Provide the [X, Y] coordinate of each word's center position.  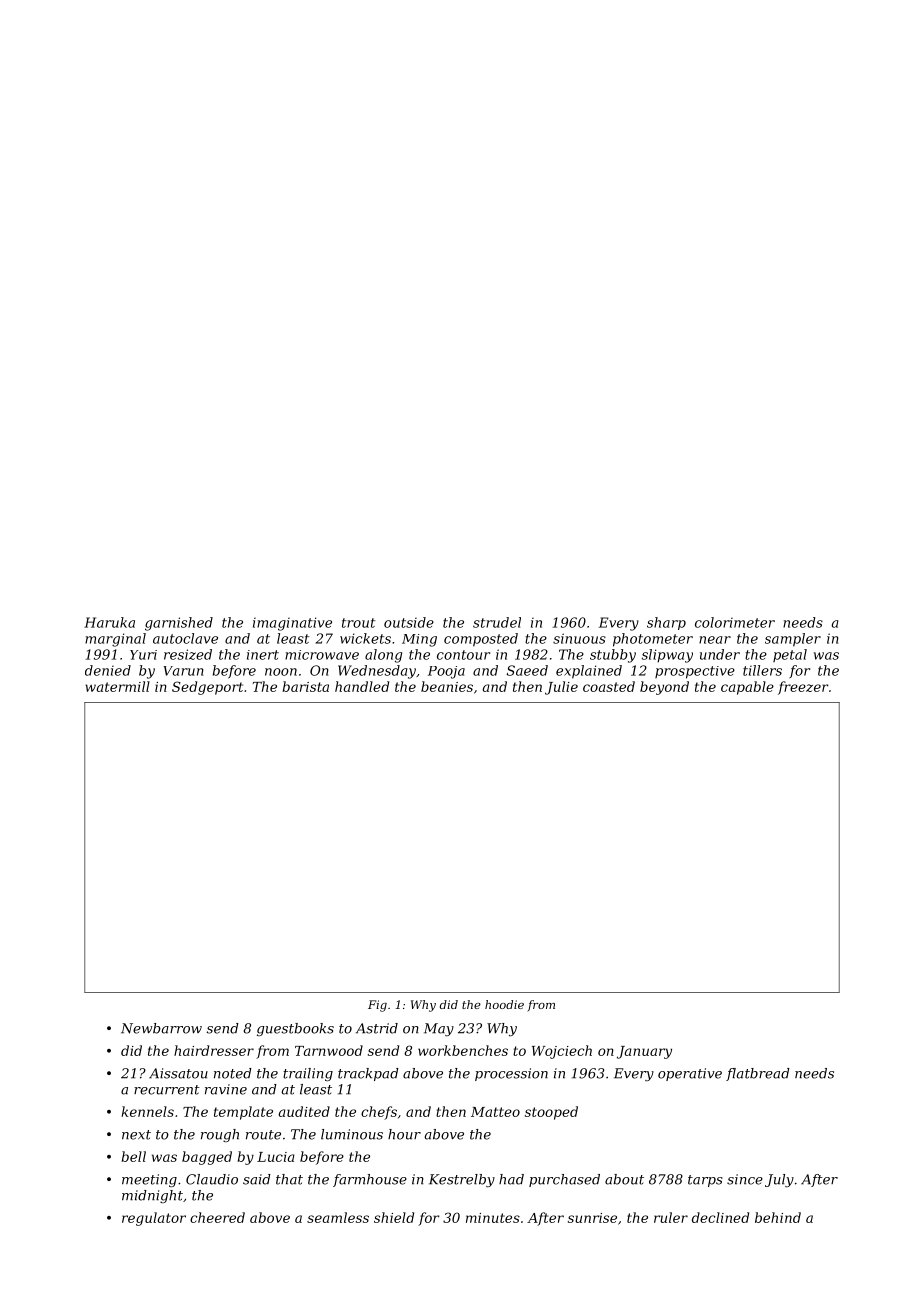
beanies [447, 686]
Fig [377, 1006]
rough [220, 1135]
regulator [154, 1219]
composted [481, 640]
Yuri [143, 655]
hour [404, 1134]
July [779, 1180]
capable [747, 688]
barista [305, 686]
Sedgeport [207, 688]
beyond [664, 688]
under [720, 654]
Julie [561, 688]
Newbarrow [161, 1028]
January [644, 1052]
